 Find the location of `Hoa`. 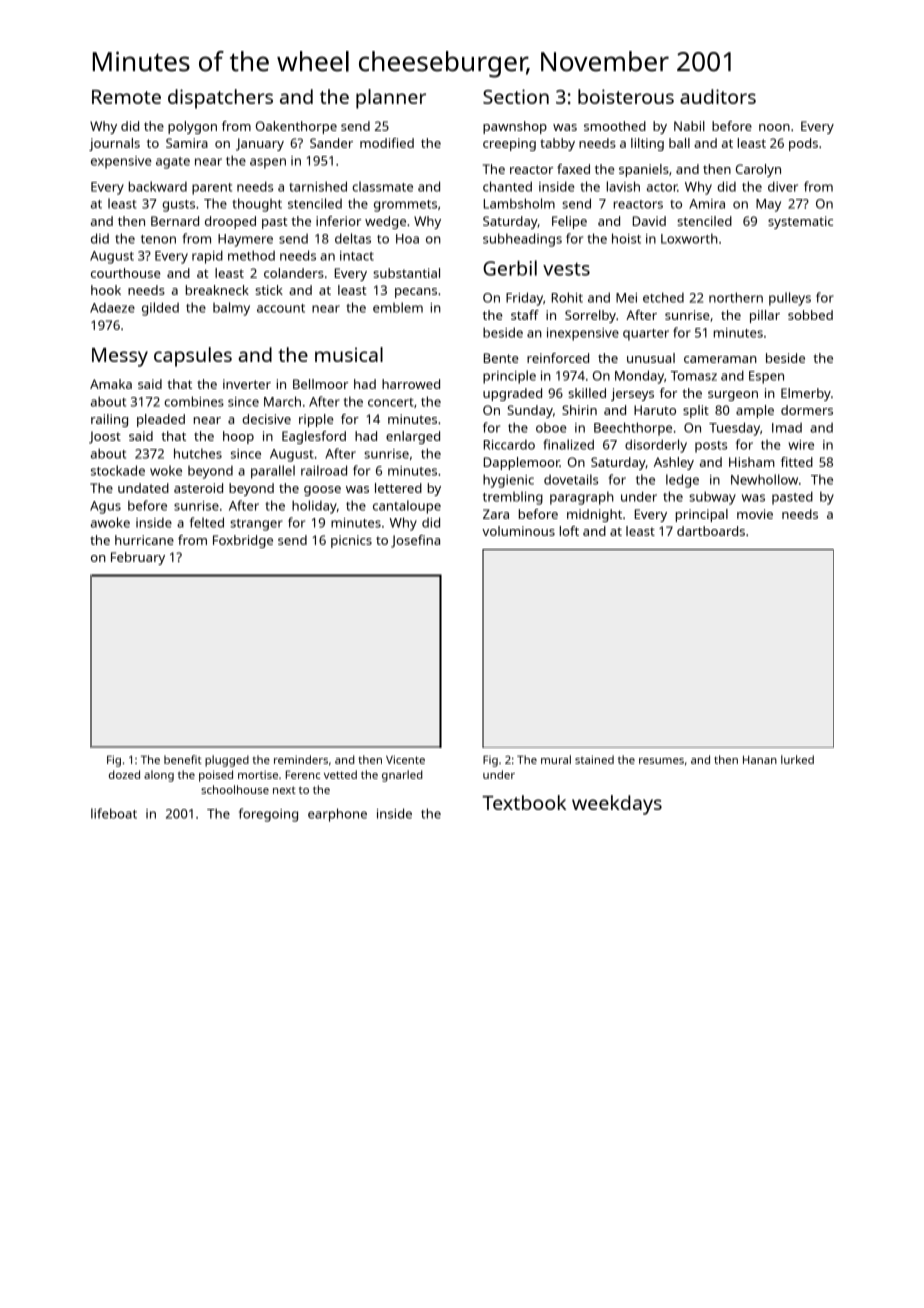

Hoa is located at coordinates (407, 239).
